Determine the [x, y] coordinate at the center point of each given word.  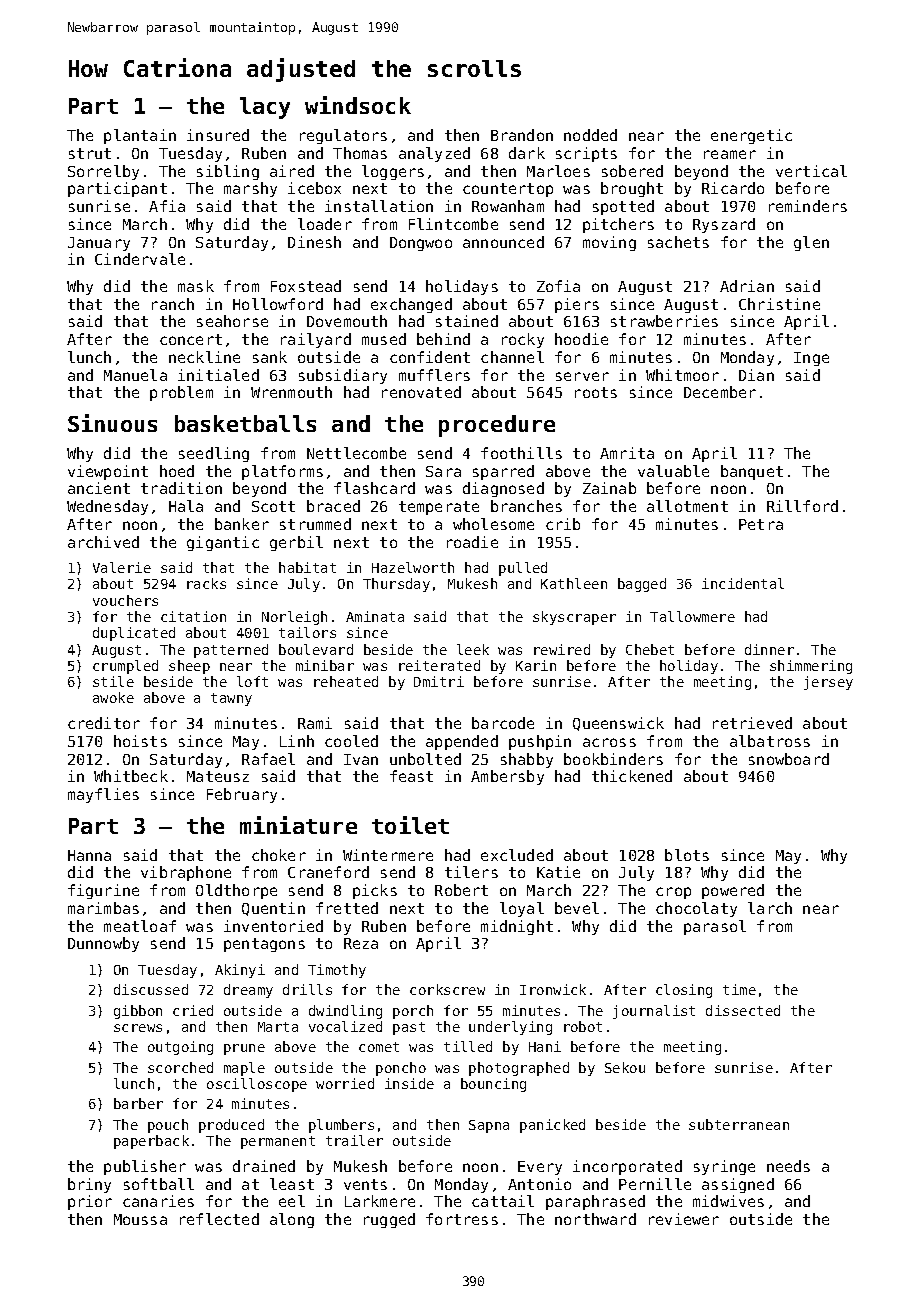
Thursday [396, 585]
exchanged [411, 305]
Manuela [135, 375]
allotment [687, 506]
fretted [347, 908]
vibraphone [186, 873]
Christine [779, 304]
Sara [443, 471]
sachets [678, 242]
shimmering [811, 667]
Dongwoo [421, 244]
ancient [99, 488]
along [292, 1220]
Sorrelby [103, 172]
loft [252, 681]
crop [673, 893]
